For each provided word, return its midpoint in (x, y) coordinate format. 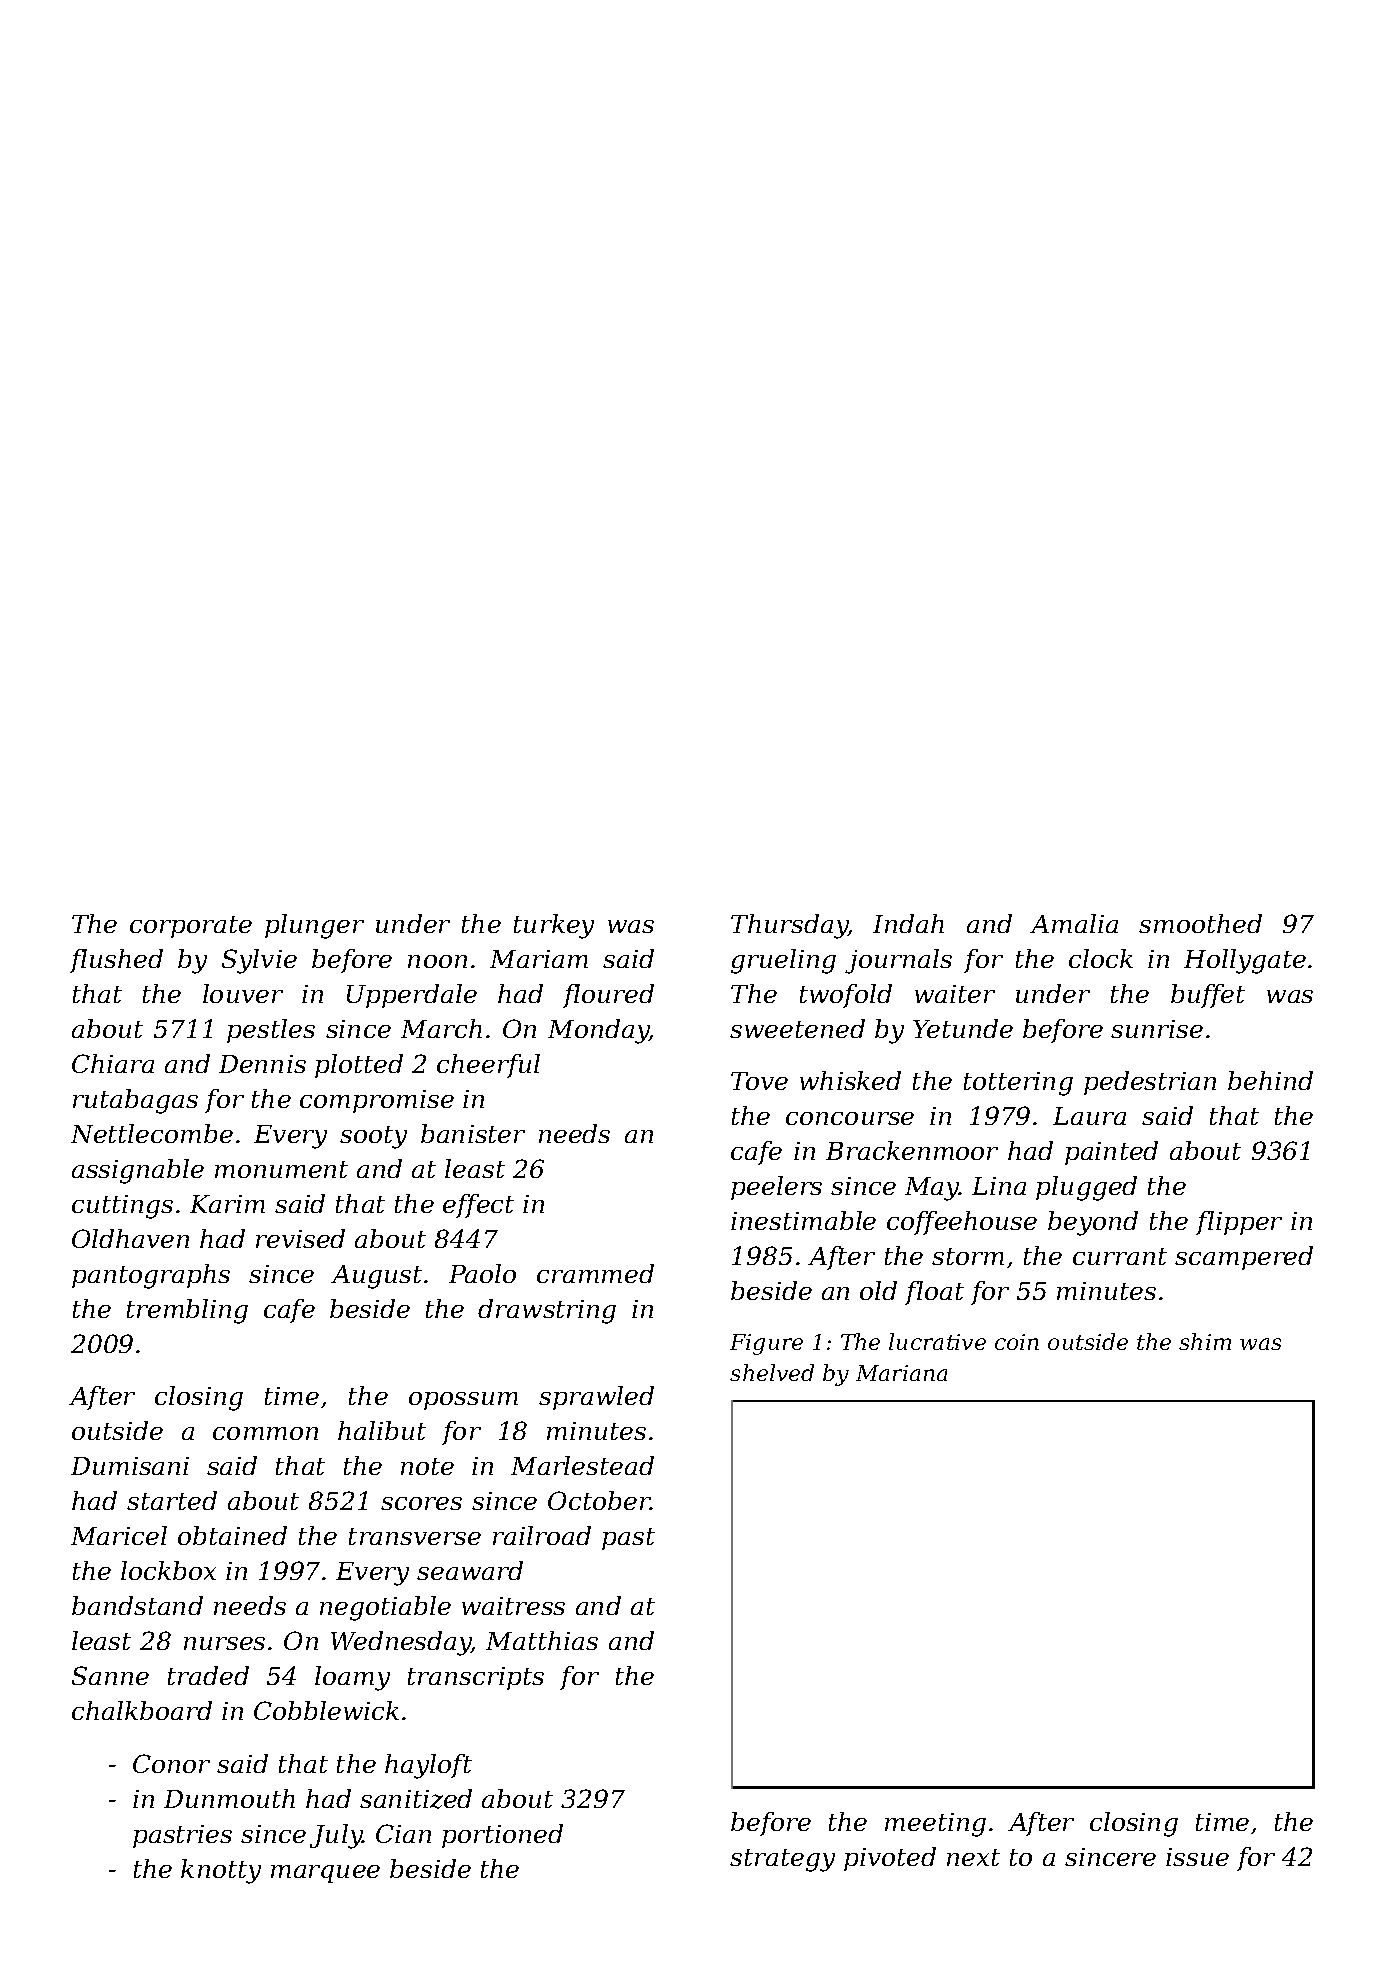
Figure (766, 1344)
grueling (783, 961)
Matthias (542, 1640)
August (376, 1277)
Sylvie (259, 961)
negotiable (385, 1608)
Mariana (901, 1373)
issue (1197, 1857)
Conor (171, 1763)
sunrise (1157, 1029)
